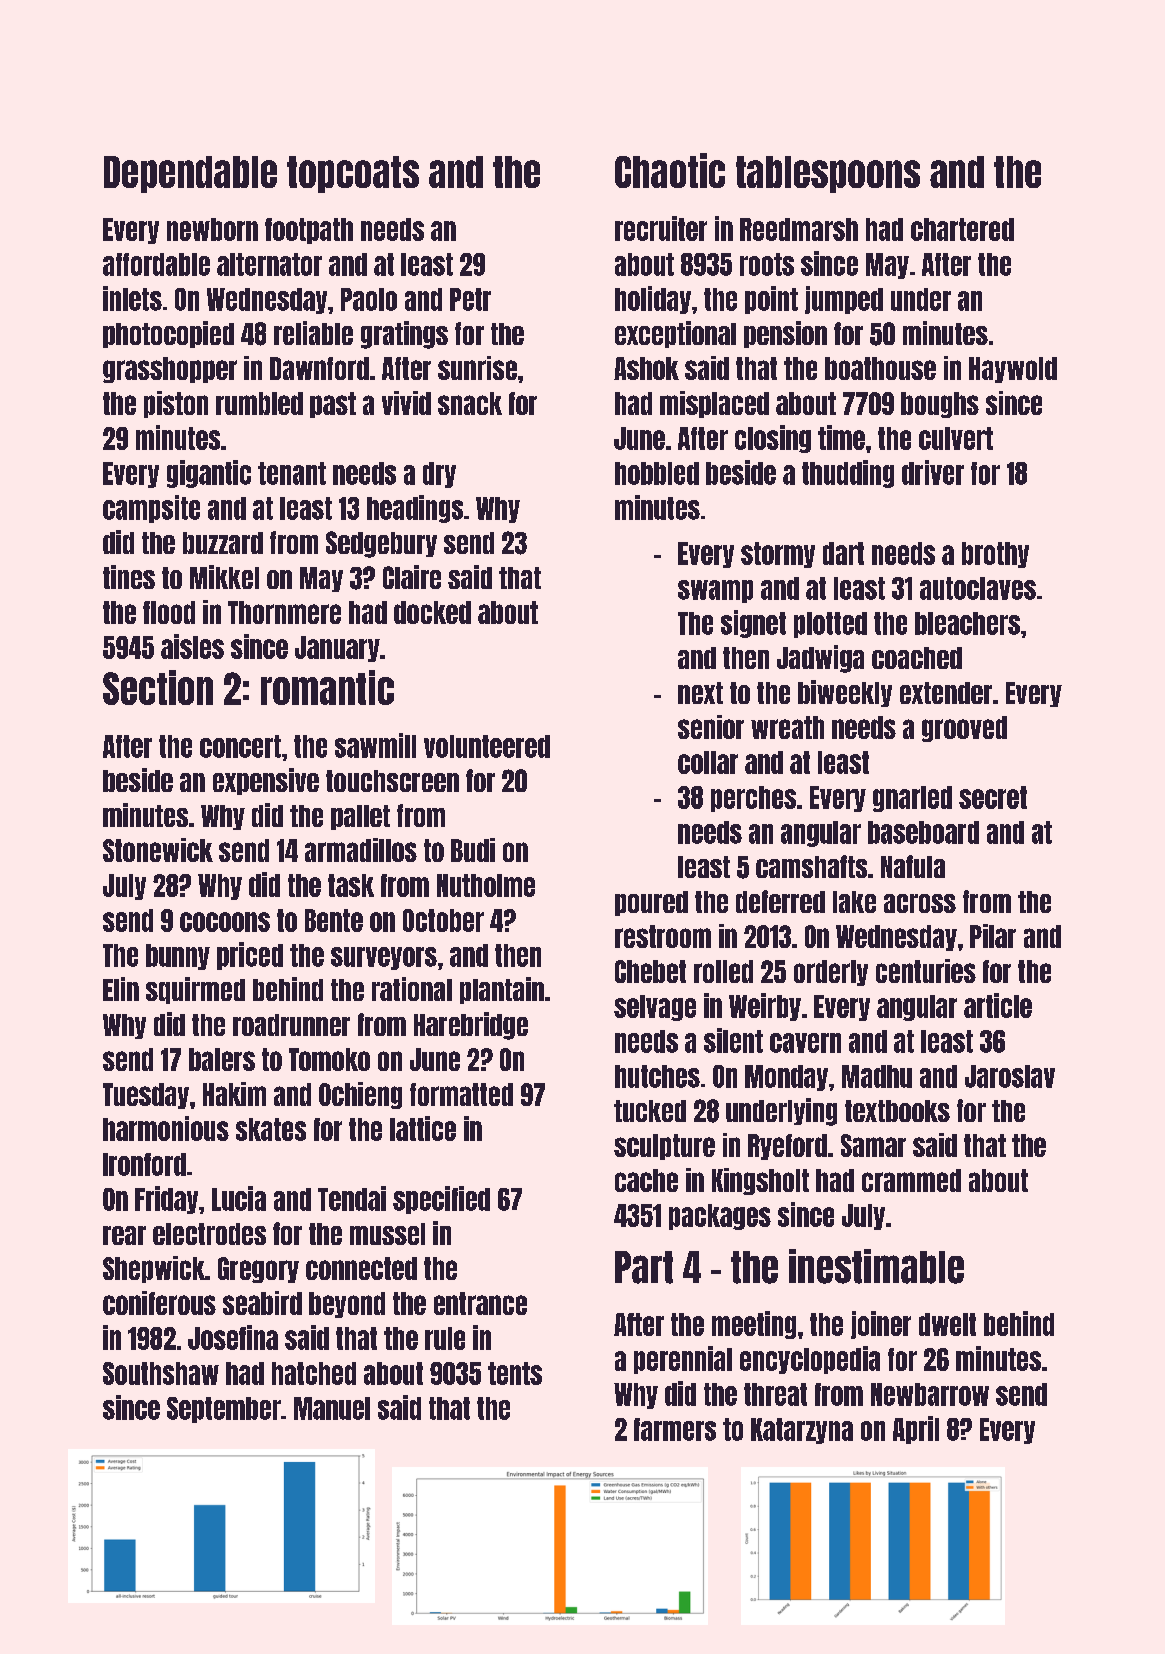  What do you see at coordinates (930, 1394) in the image?
I see `Newbarrow` at bounding box center [930, 1394].
